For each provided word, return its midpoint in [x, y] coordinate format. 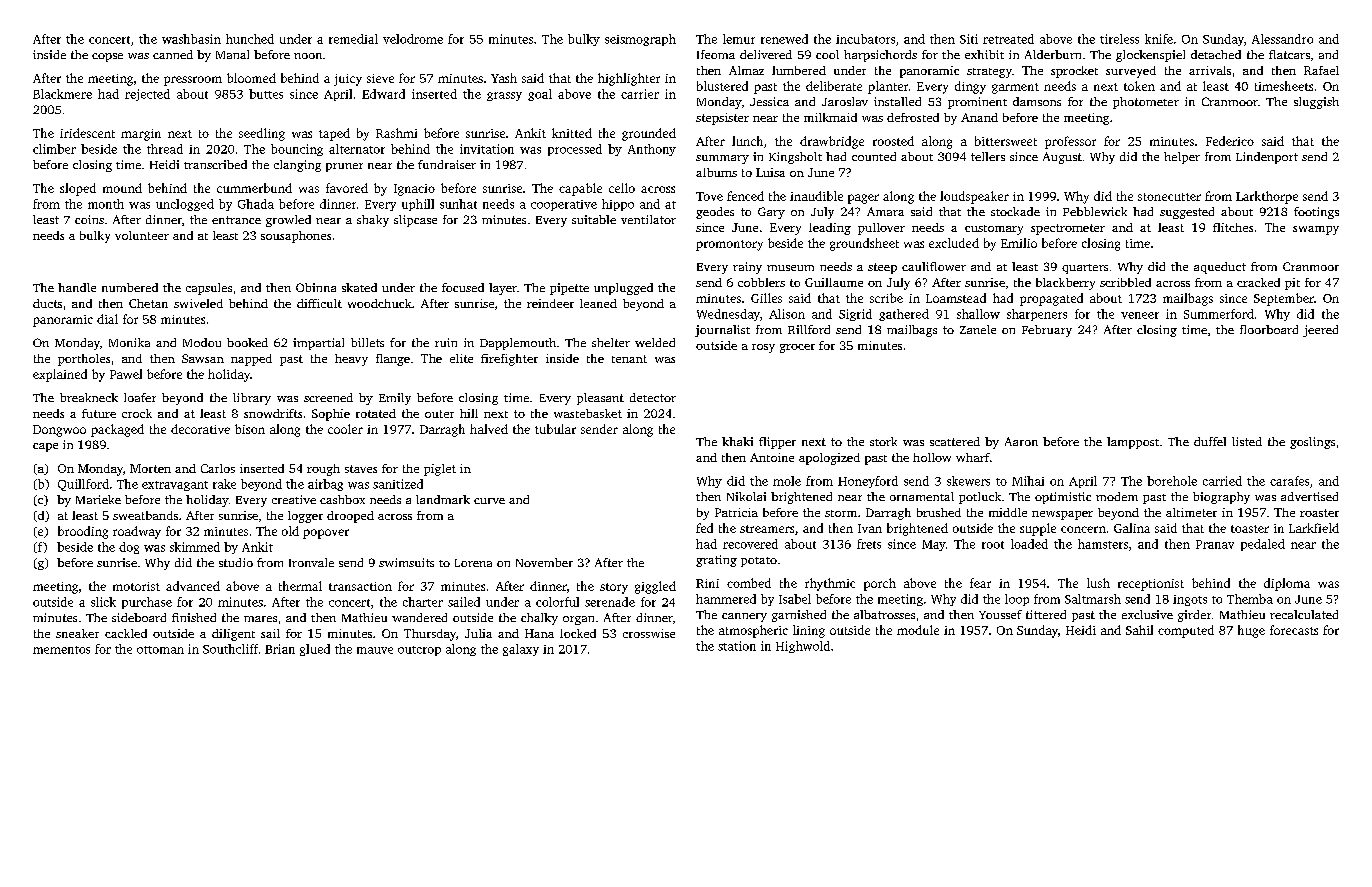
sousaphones [296, 237]
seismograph [640, 40]
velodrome [413, 39]
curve [489, 501]
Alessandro [1282, 39]
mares [260, 619]
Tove [709, 196]
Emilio [1019, 243]
